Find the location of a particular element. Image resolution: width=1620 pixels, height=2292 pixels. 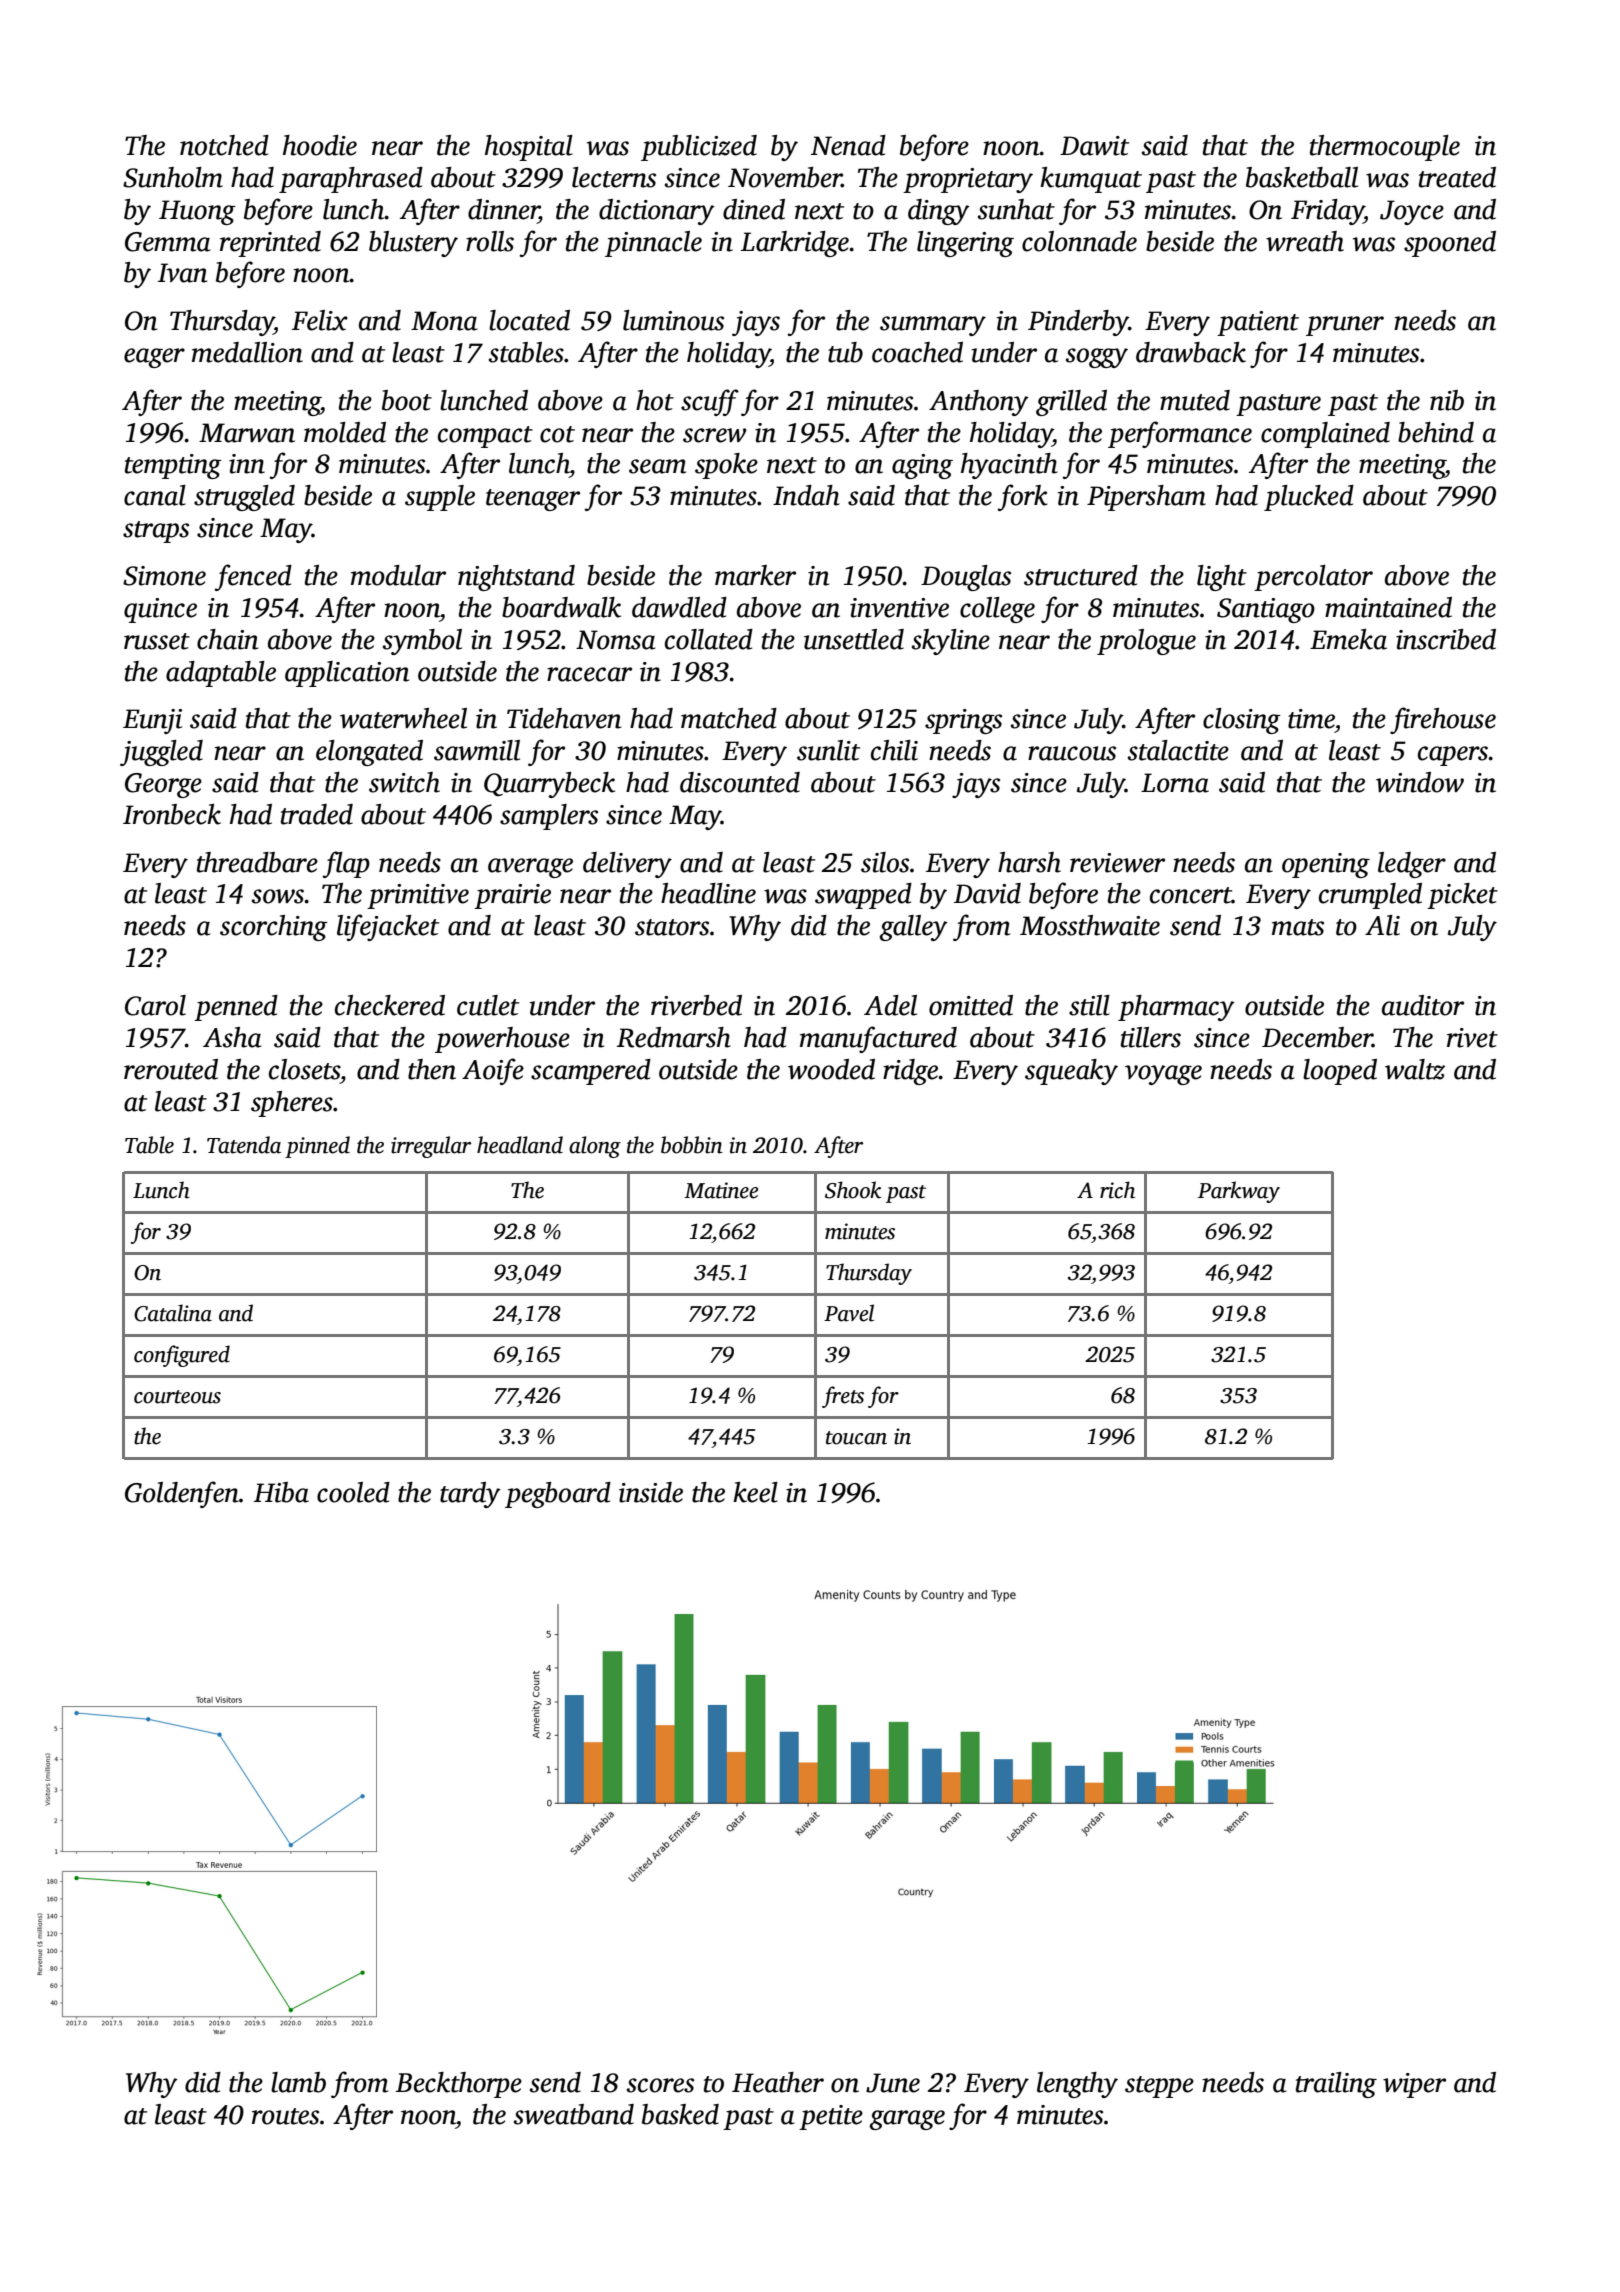

wreath is located at coordinates (1305, 241).
